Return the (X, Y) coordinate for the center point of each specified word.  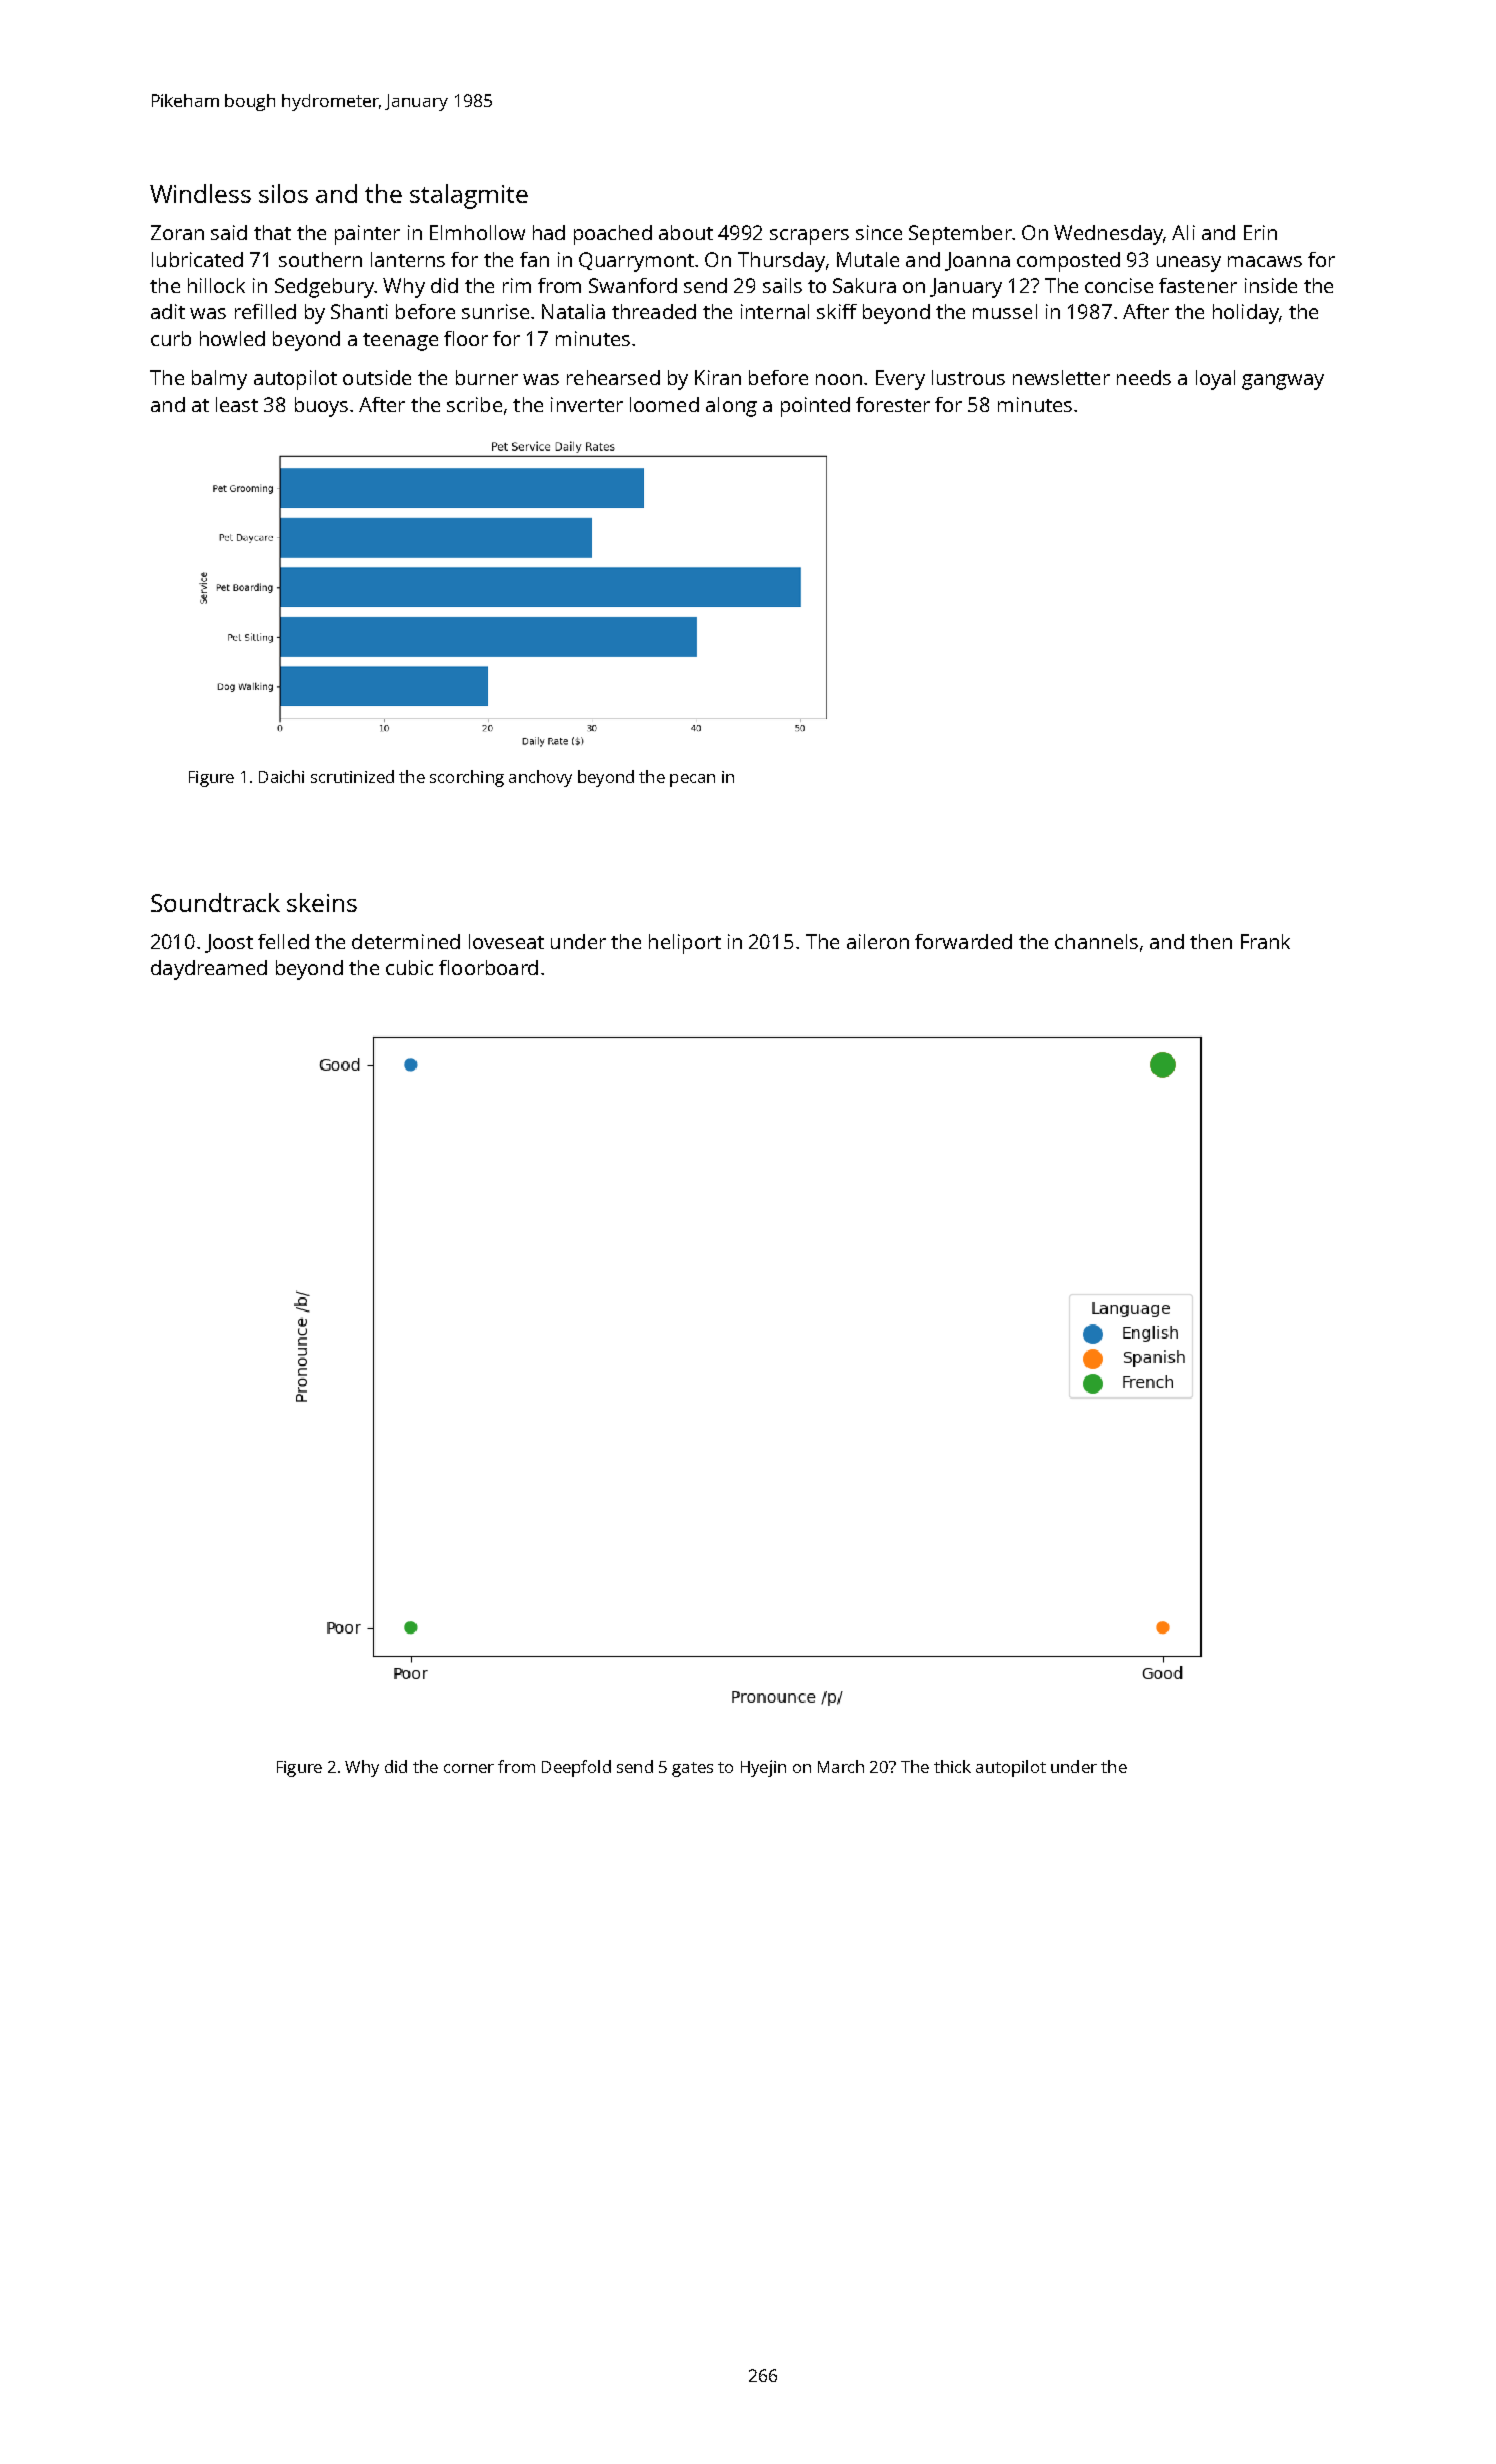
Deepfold (576, 1768)
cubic (409, 967)
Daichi (281, 776)
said (229, 232)
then (1211, 941)
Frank (1265, 941)
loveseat (506, 941)
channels (1096, 941)
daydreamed (209, 970)
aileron (878, 941)
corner (469, 1768)
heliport (685, 944)
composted (1068, 262)
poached (613, 235)
